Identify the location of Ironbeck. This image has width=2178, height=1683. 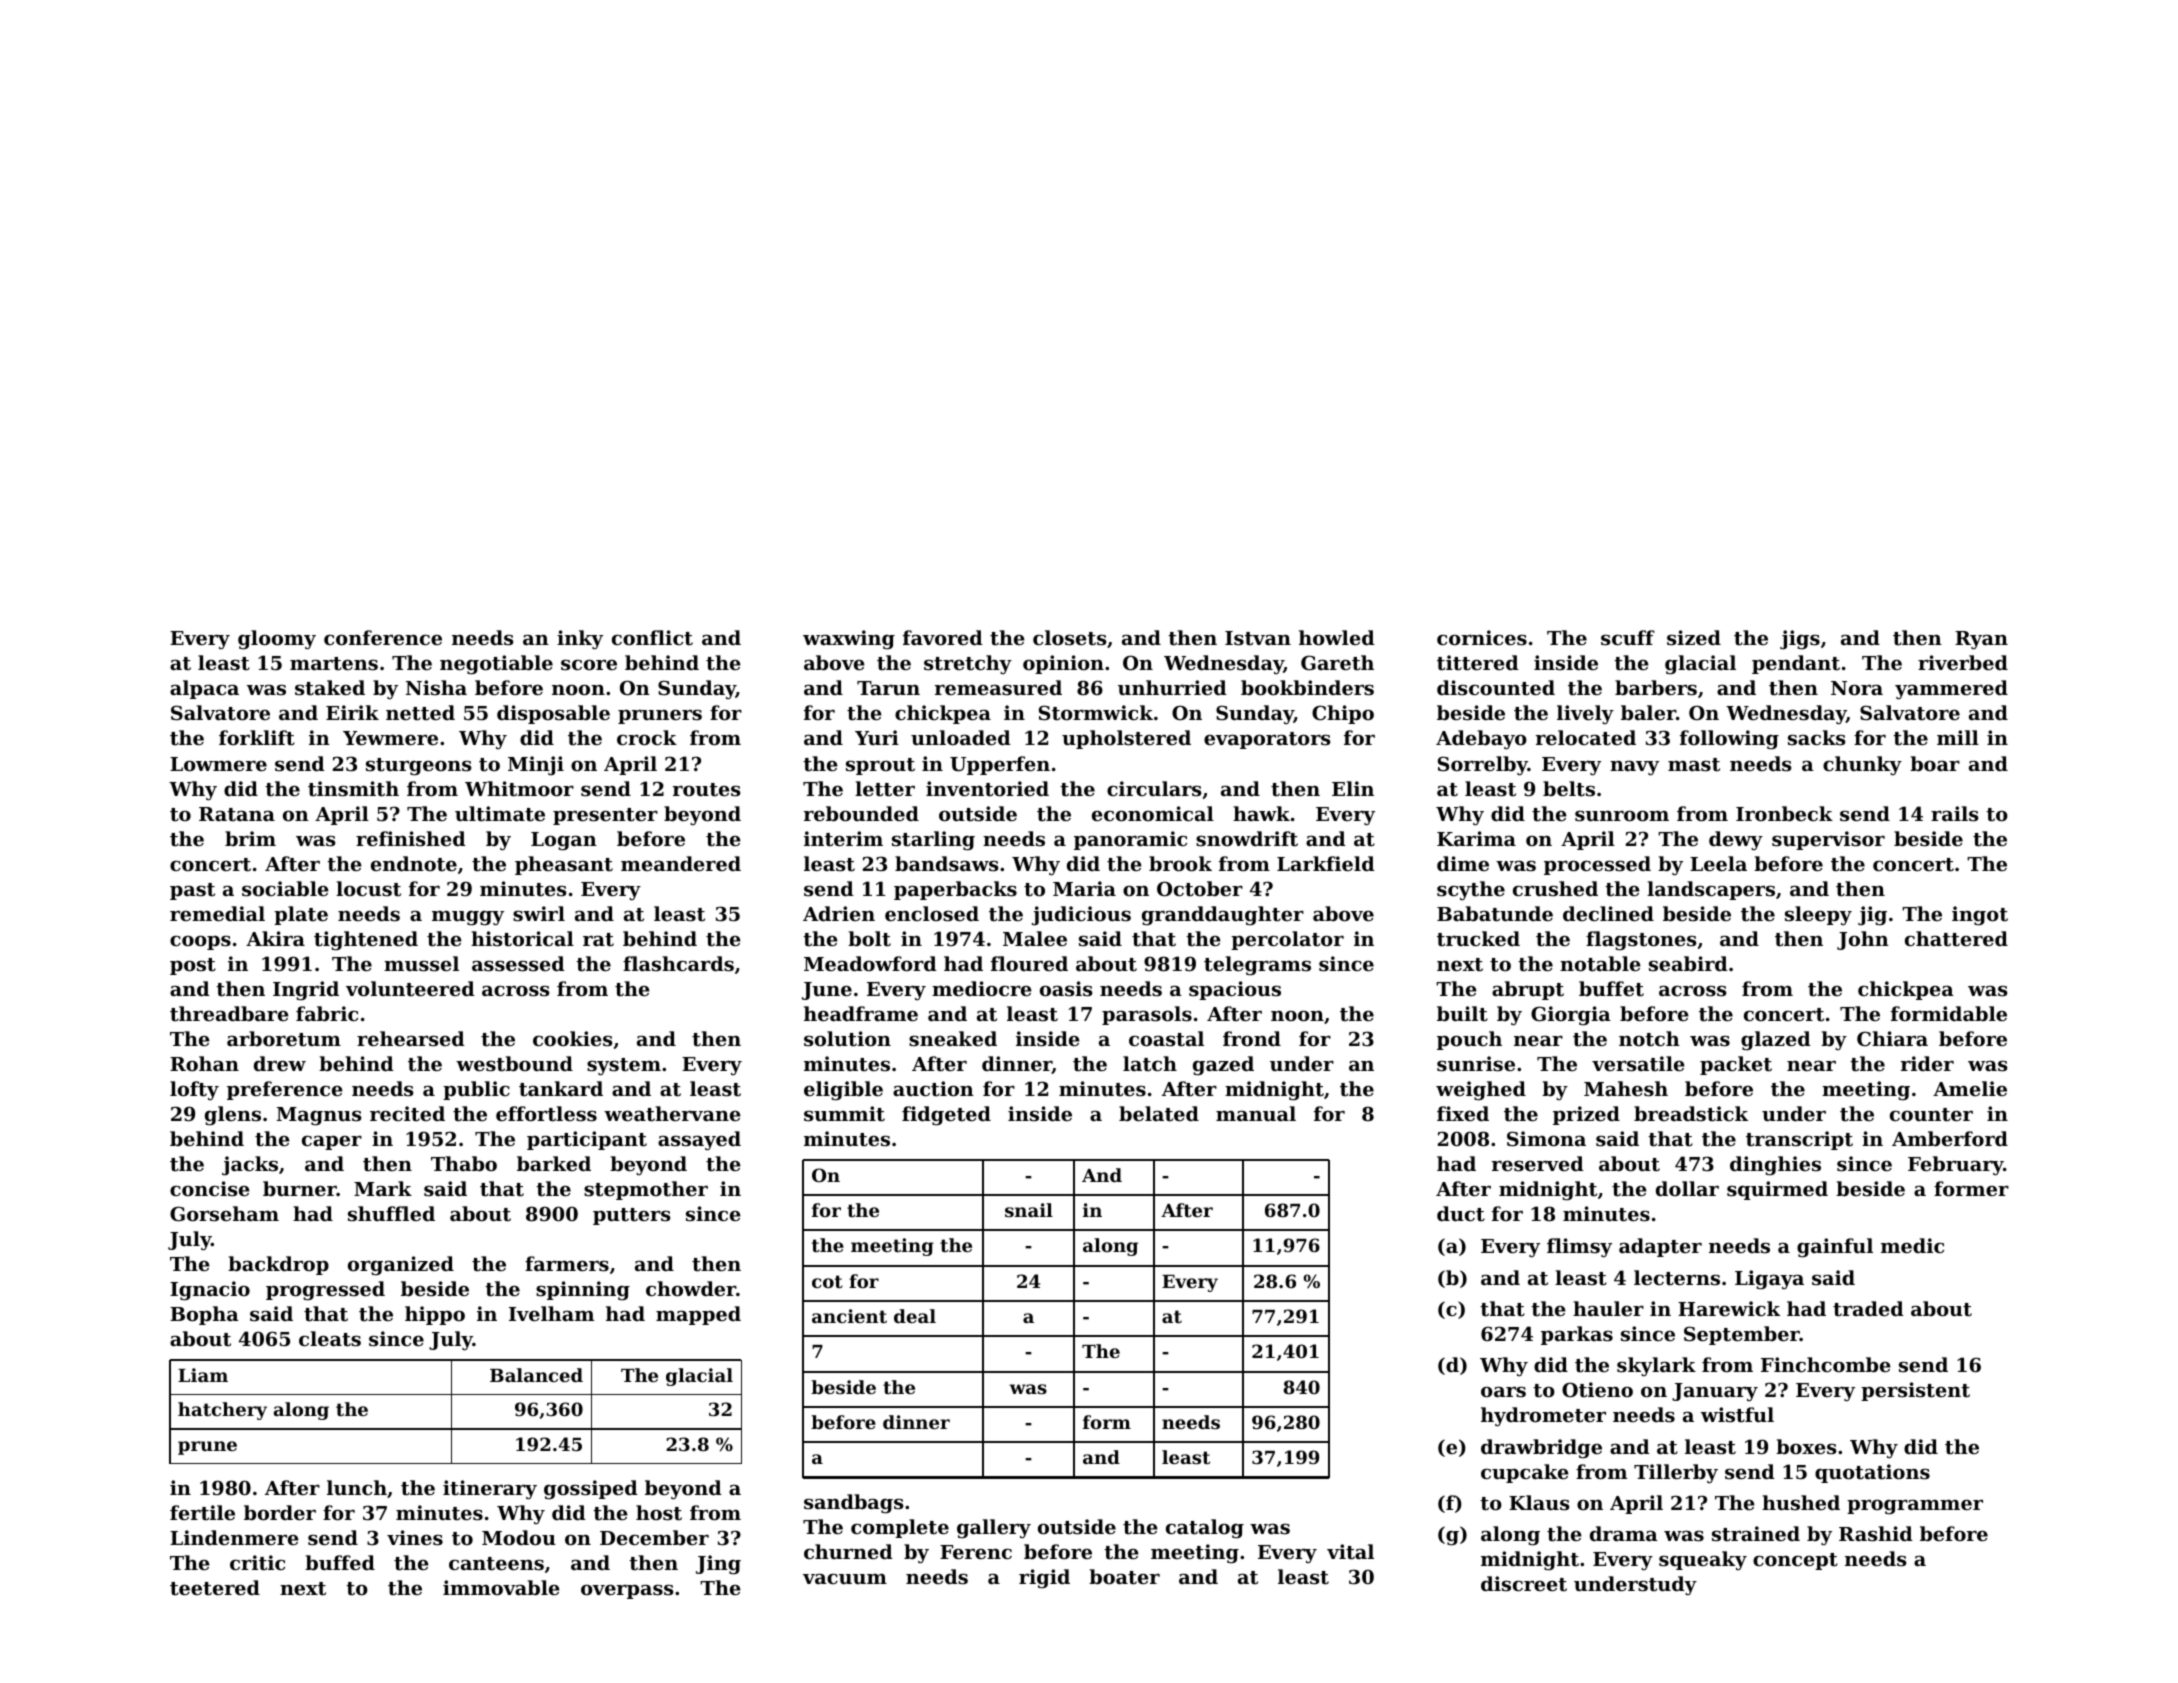
(1784, 813).
